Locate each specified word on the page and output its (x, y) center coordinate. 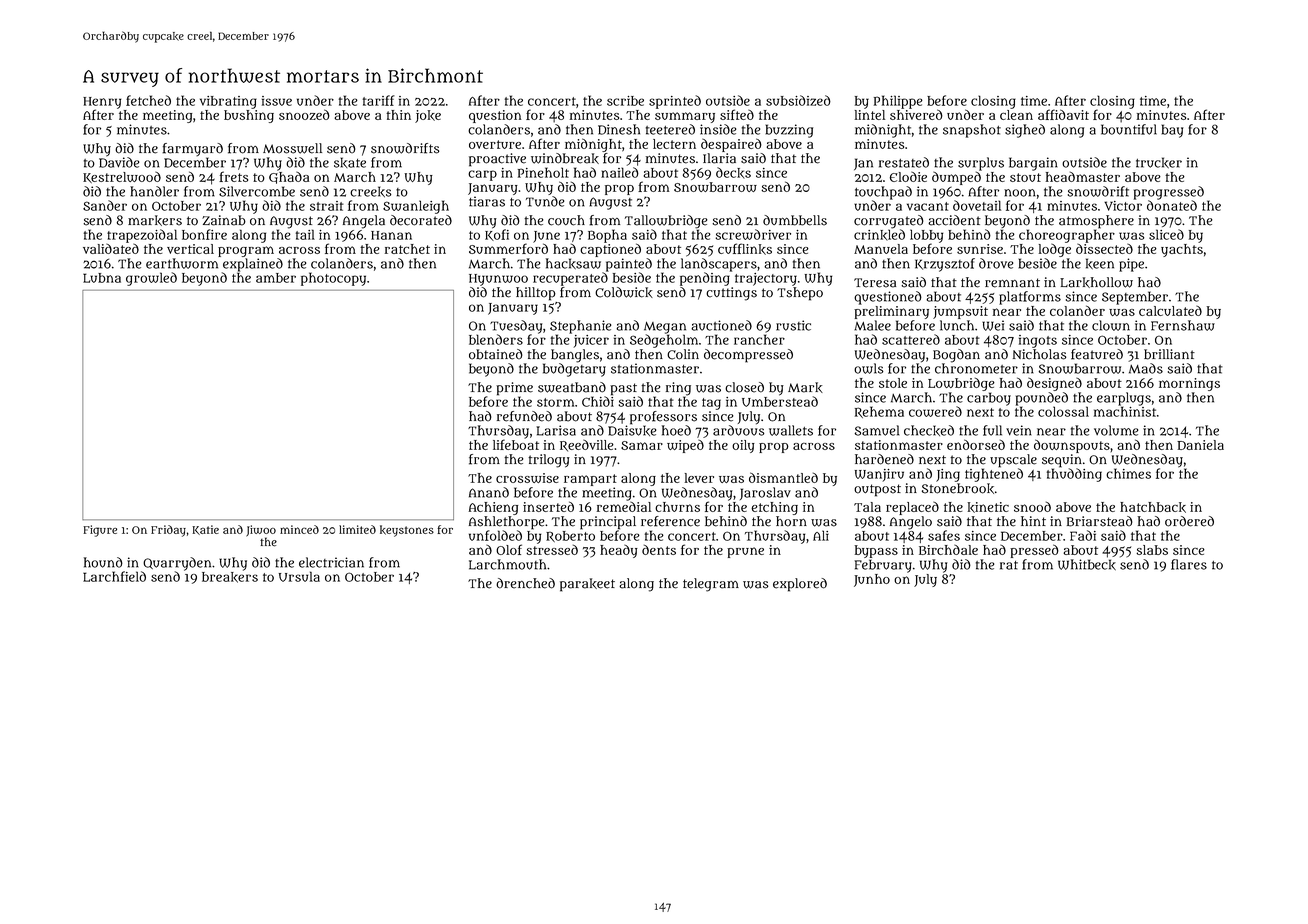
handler (154, 191)
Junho (872, 580)
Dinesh (619, 129)
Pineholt (543, 172)
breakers (230, 577)
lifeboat (516, 444)
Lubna (102, 278)
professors (663, 418)
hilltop (536, 294)
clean (1016, 115)
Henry (102, 103)
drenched (525, 583)
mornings (1189, 384)
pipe (1131, 265)
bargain (1033, 164)
